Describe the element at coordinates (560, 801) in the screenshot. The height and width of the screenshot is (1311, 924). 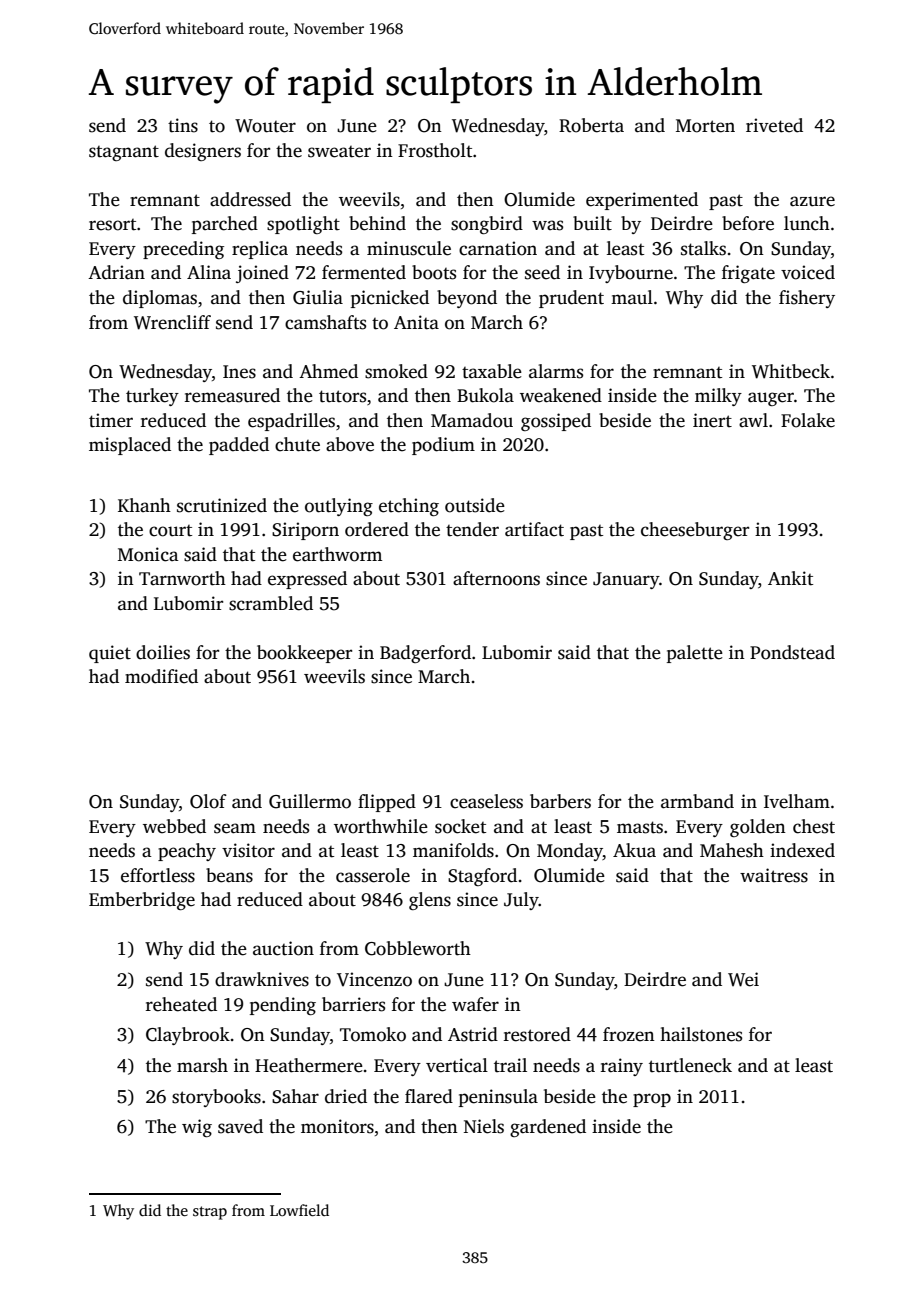
I see `barbers` at that location.
